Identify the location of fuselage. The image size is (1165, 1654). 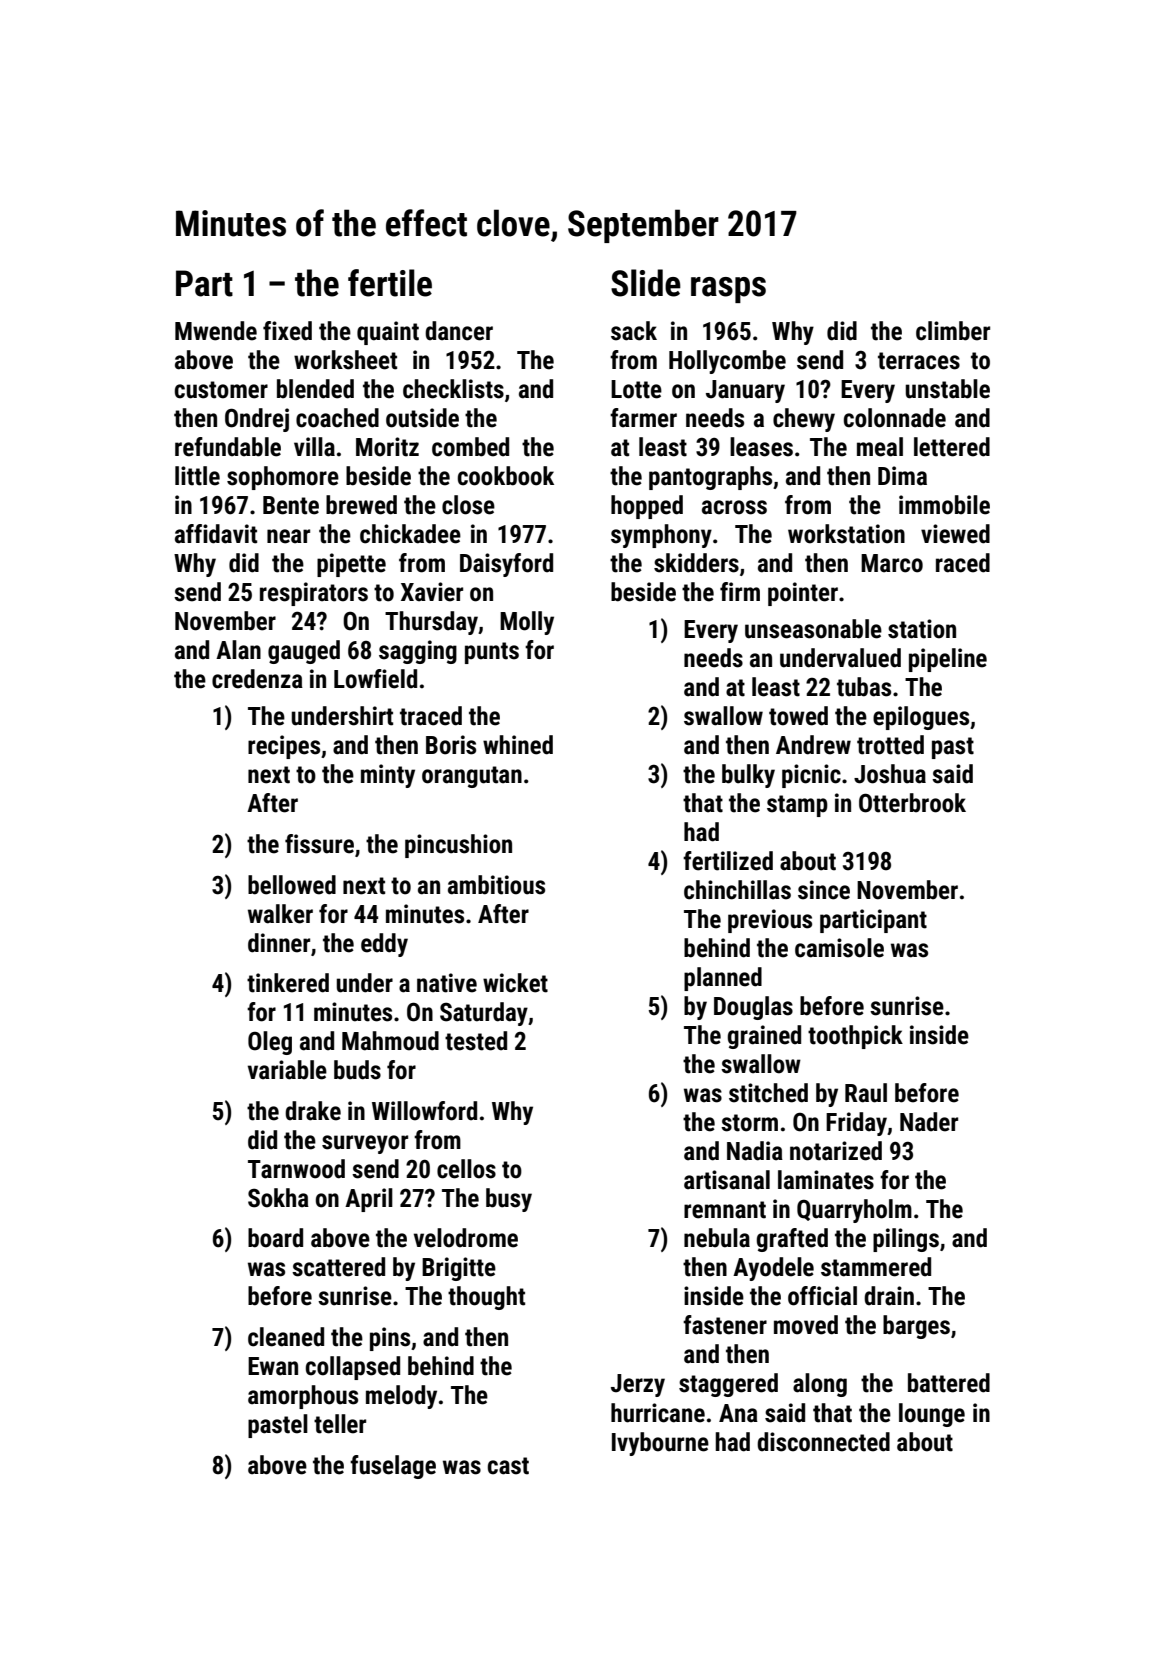
(393, 1467).
